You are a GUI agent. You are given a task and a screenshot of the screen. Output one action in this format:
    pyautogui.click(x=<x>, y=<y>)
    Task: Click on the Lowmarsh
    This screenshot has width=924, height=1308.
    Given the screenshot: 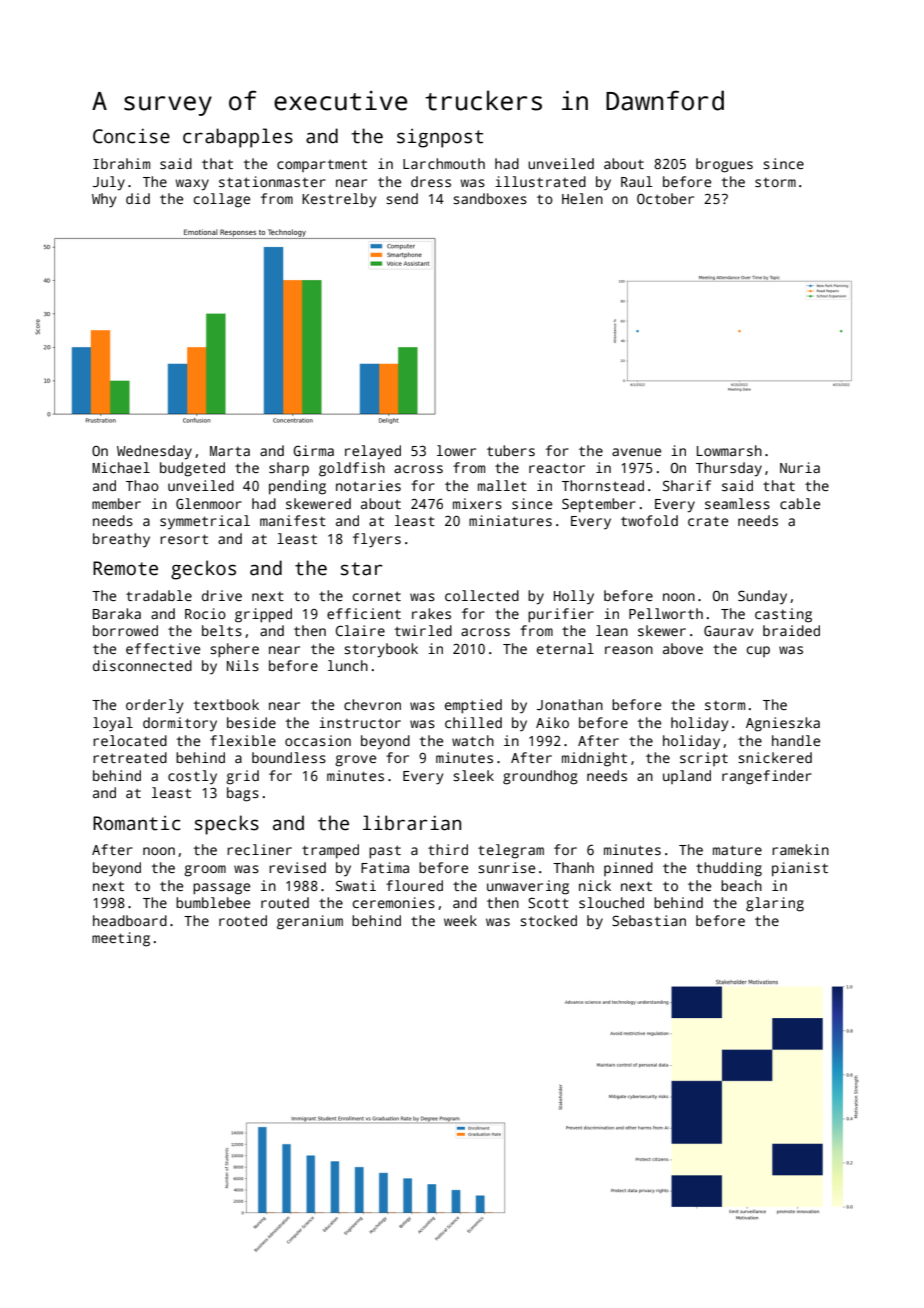 What is the action you would take?
    pyautogui.click(x=729, y=450)
